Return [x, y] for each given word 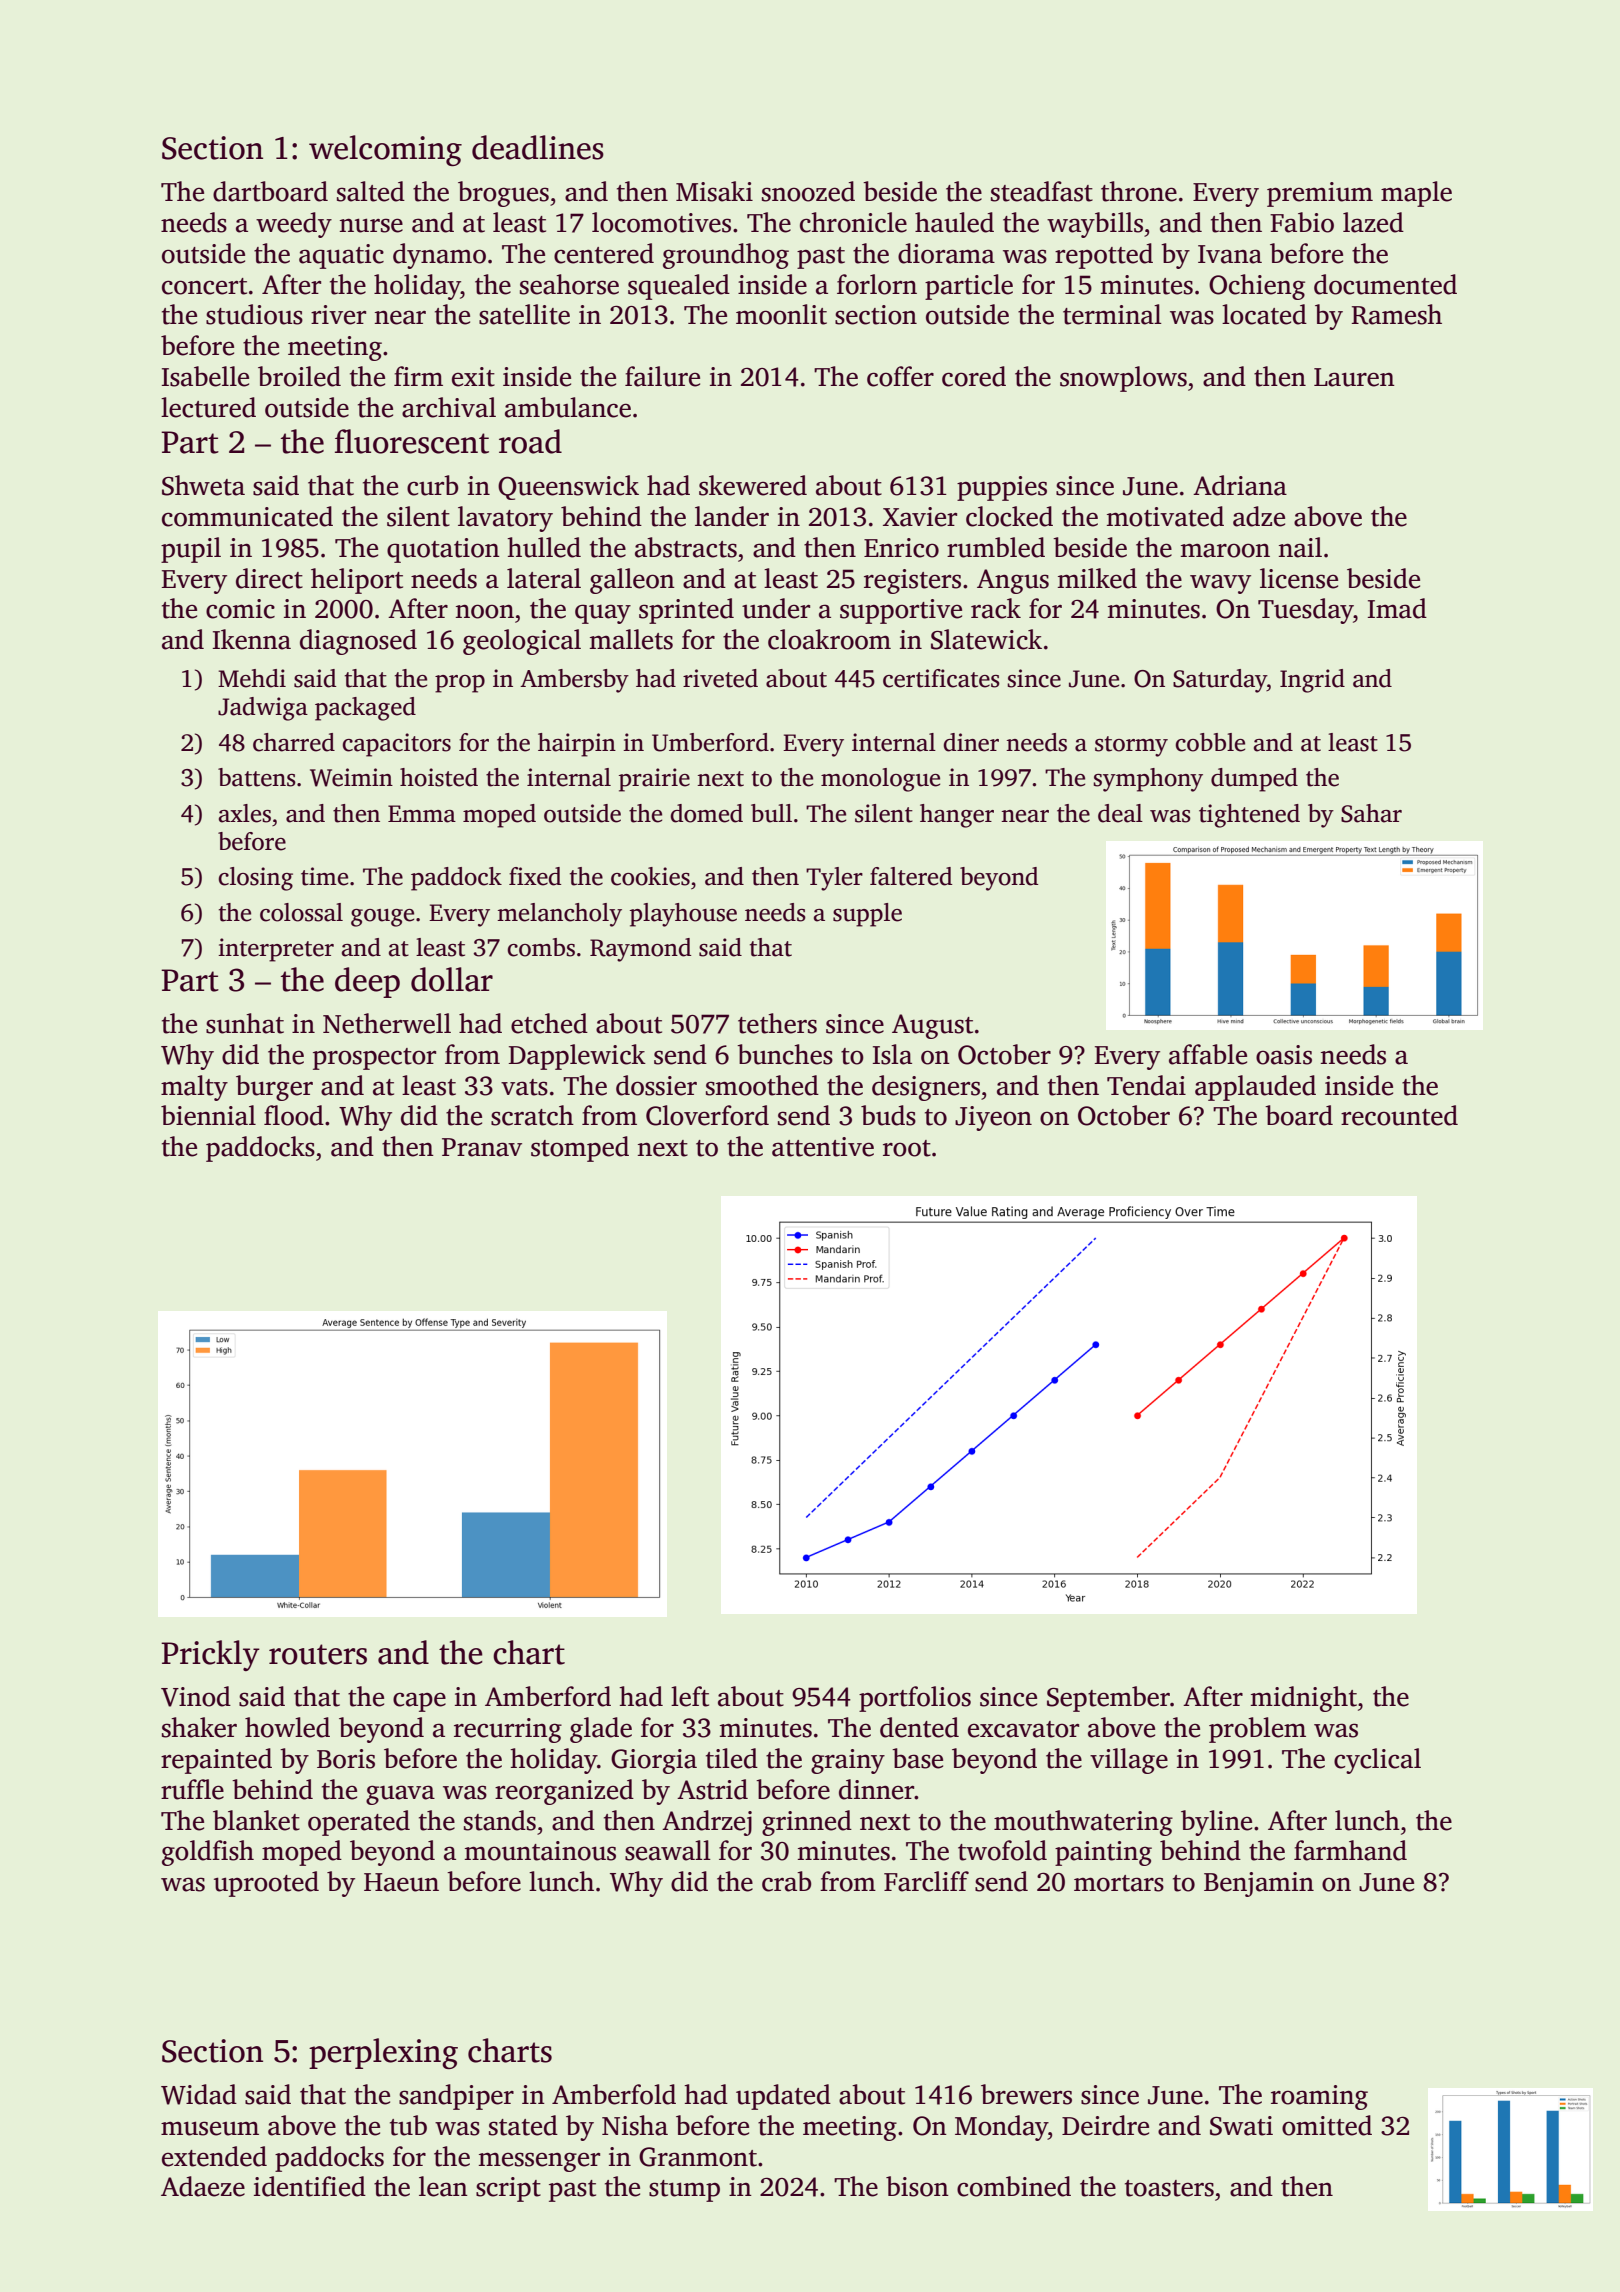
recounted [1399, 1115]
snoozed [808, 191]
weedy [294, 225]
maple [1416, 194]
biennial [208, 1115]
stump [684, 2191]
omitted [1327, 2125]
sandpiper [456, 2097]
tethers [777, 1023]
